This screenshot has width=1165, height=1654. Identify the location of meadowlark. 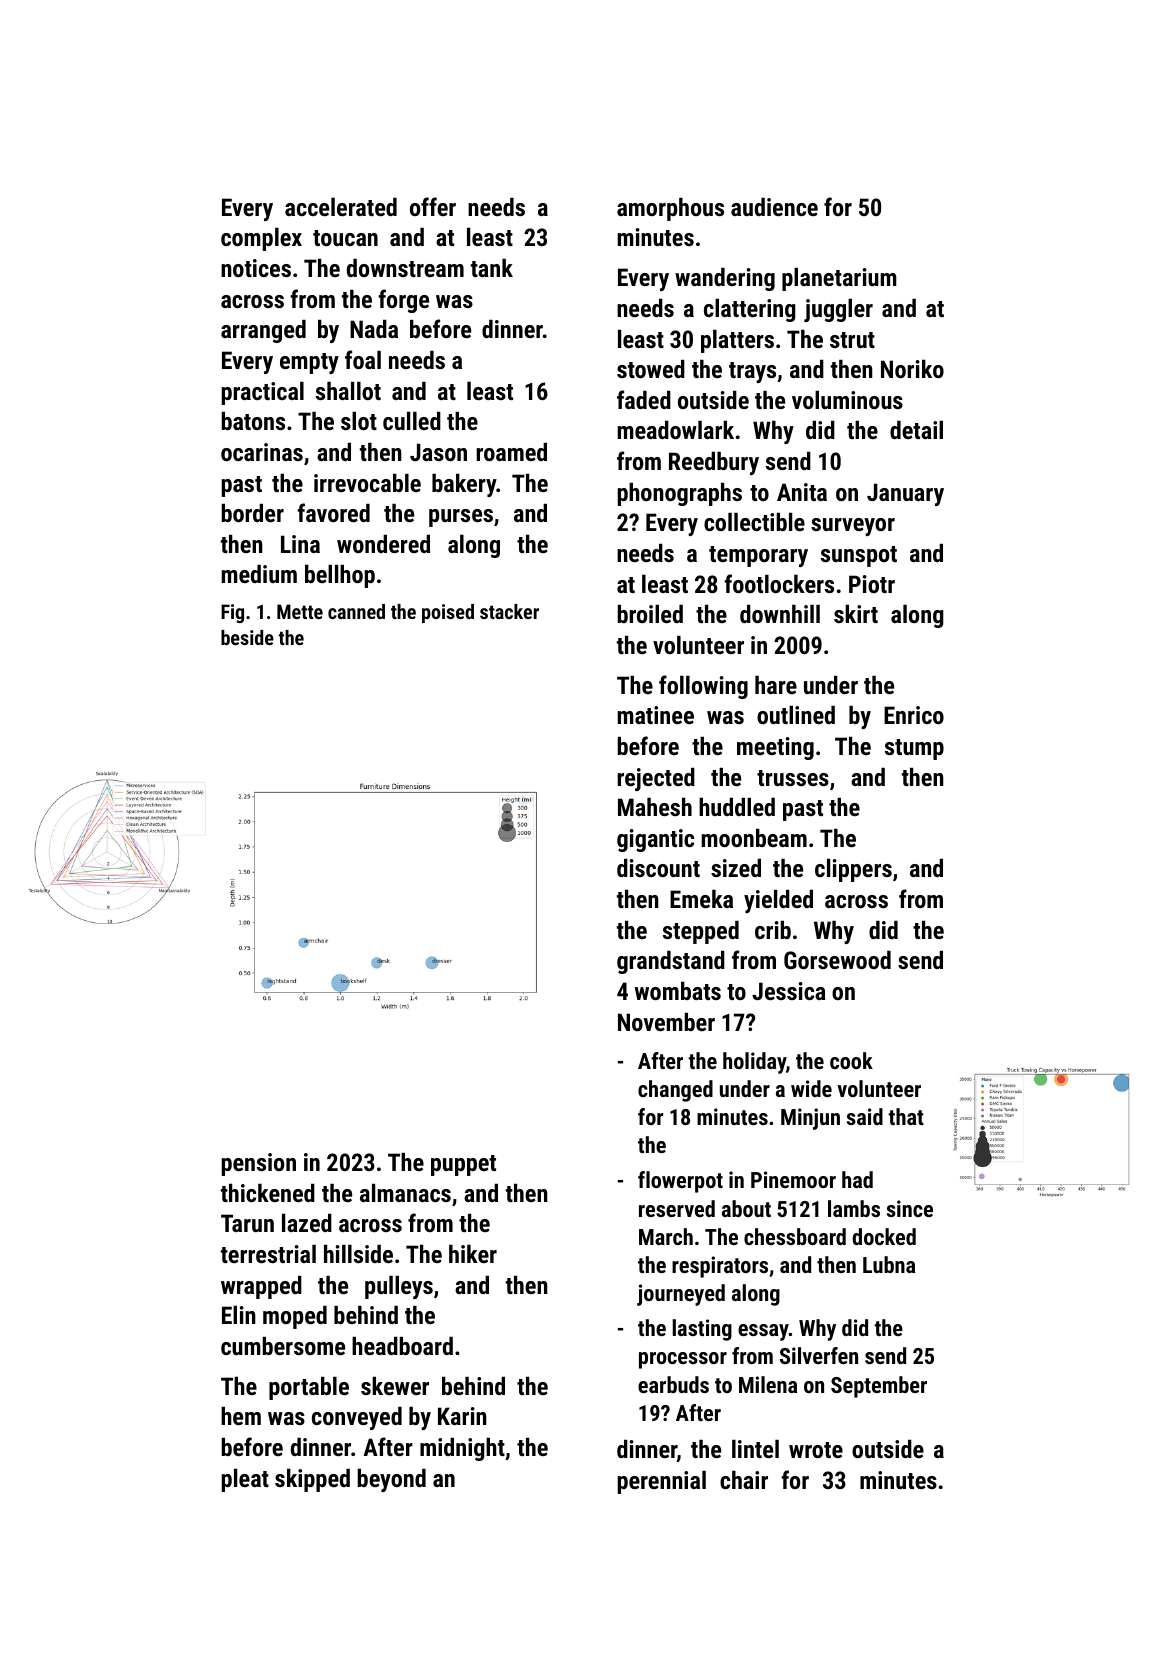
(675, 429).
